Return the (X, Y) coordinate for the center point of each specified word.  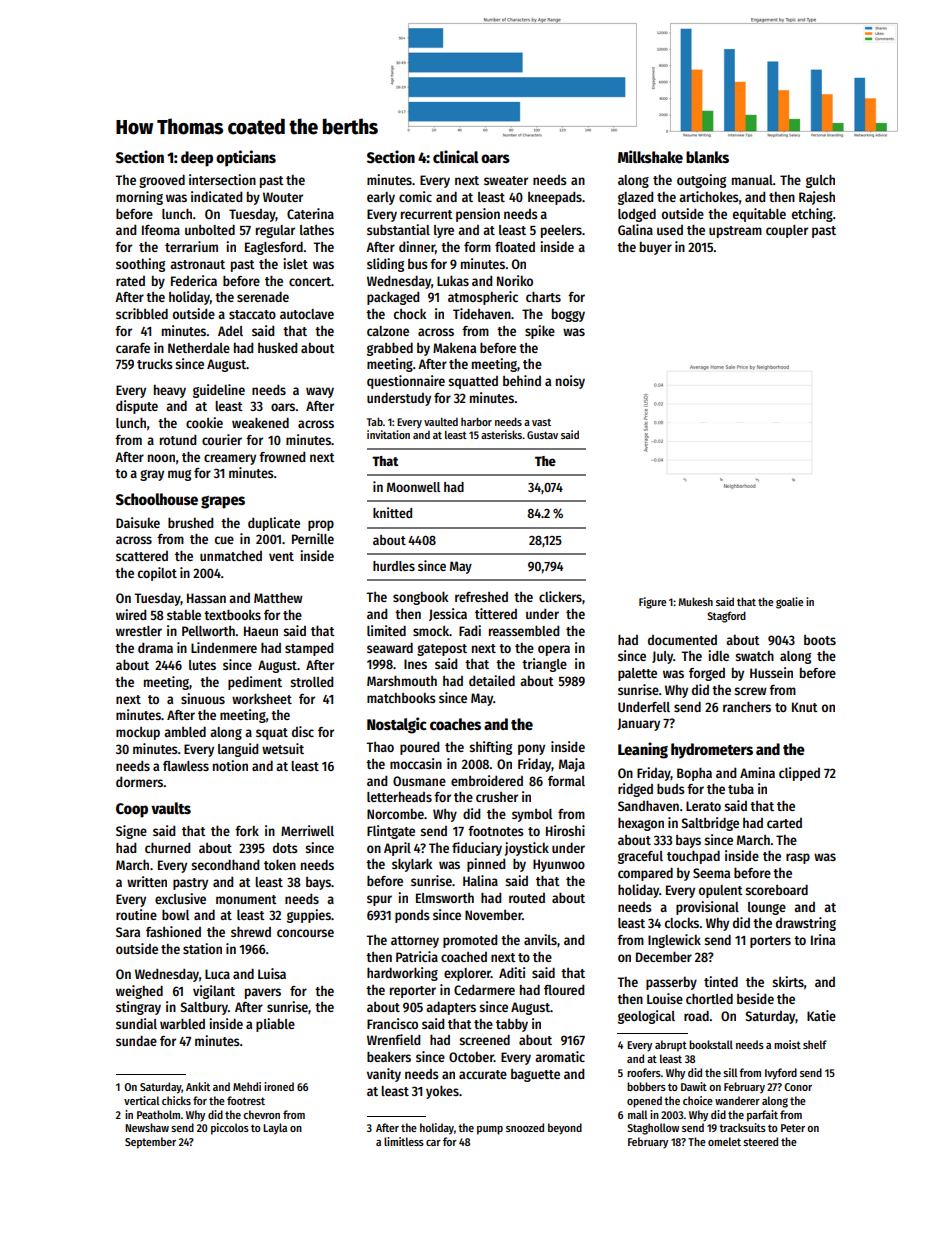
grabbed (390, 349)
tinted (721, 981)
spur (379, 900)
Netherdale (199, 348)
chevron (261, 1114)
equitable (759, 215)
